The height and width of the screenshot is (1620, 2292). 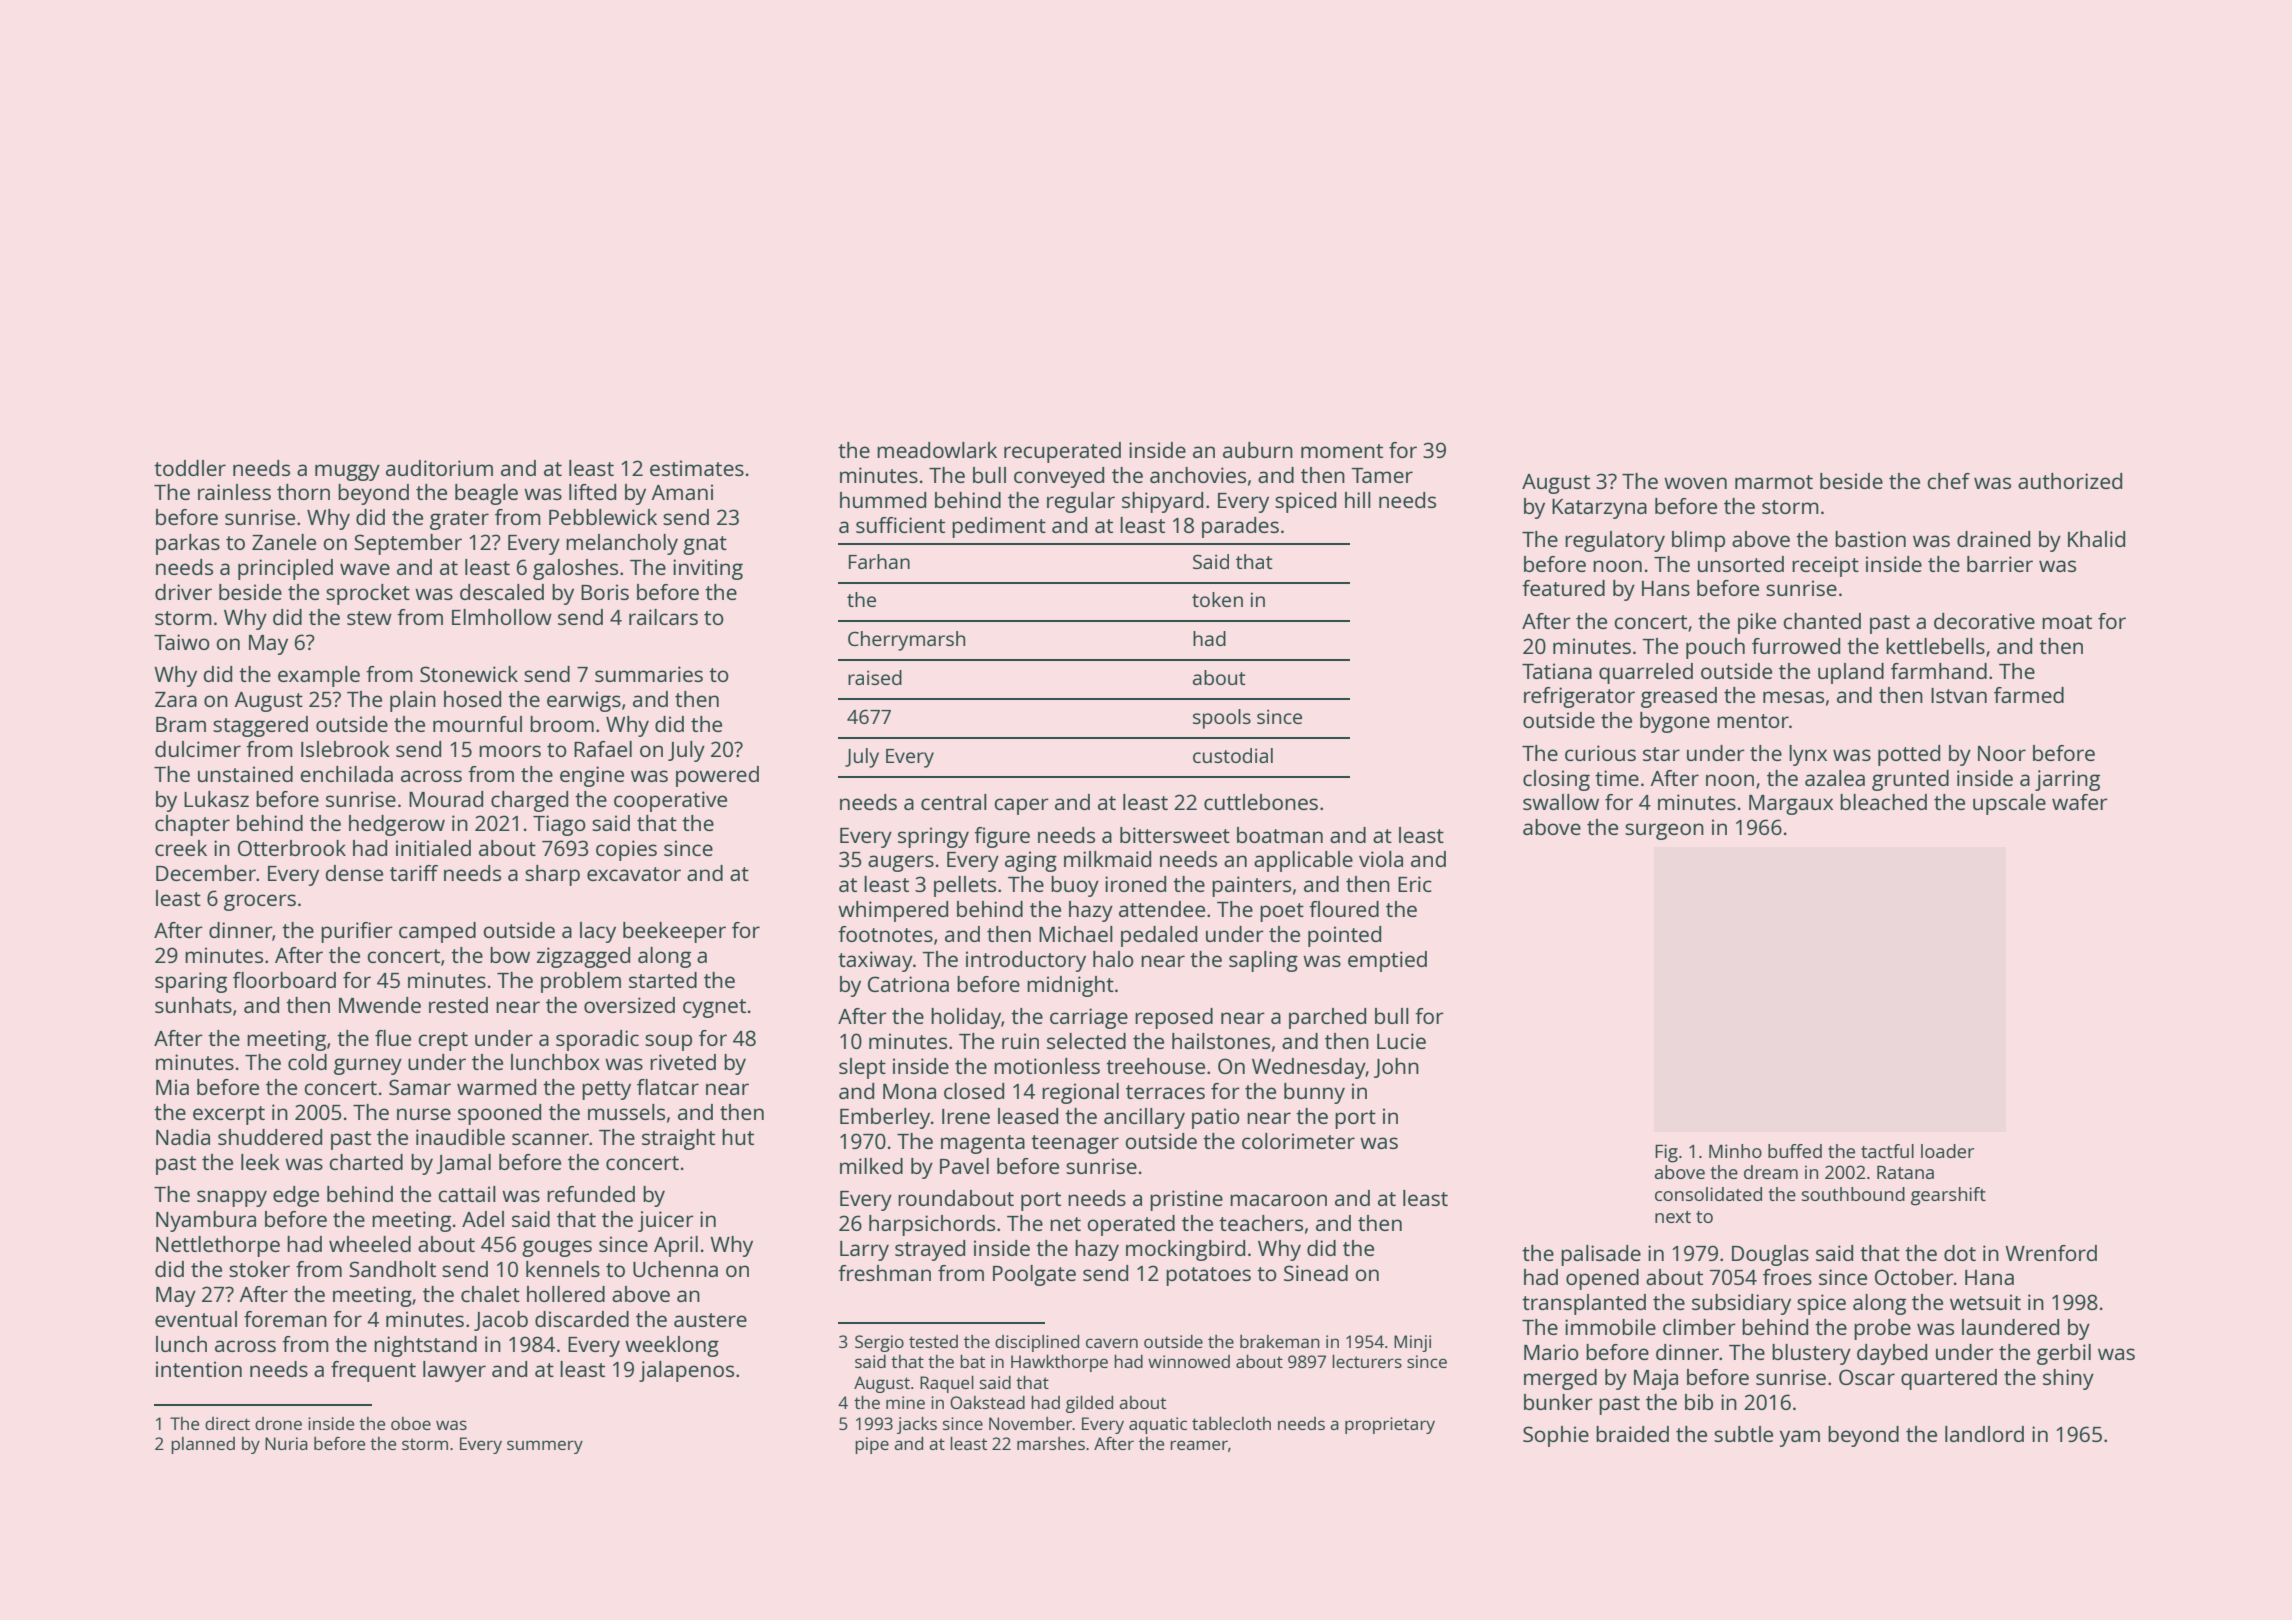 I want to click on wafer, so click(x=2080, y=802).
